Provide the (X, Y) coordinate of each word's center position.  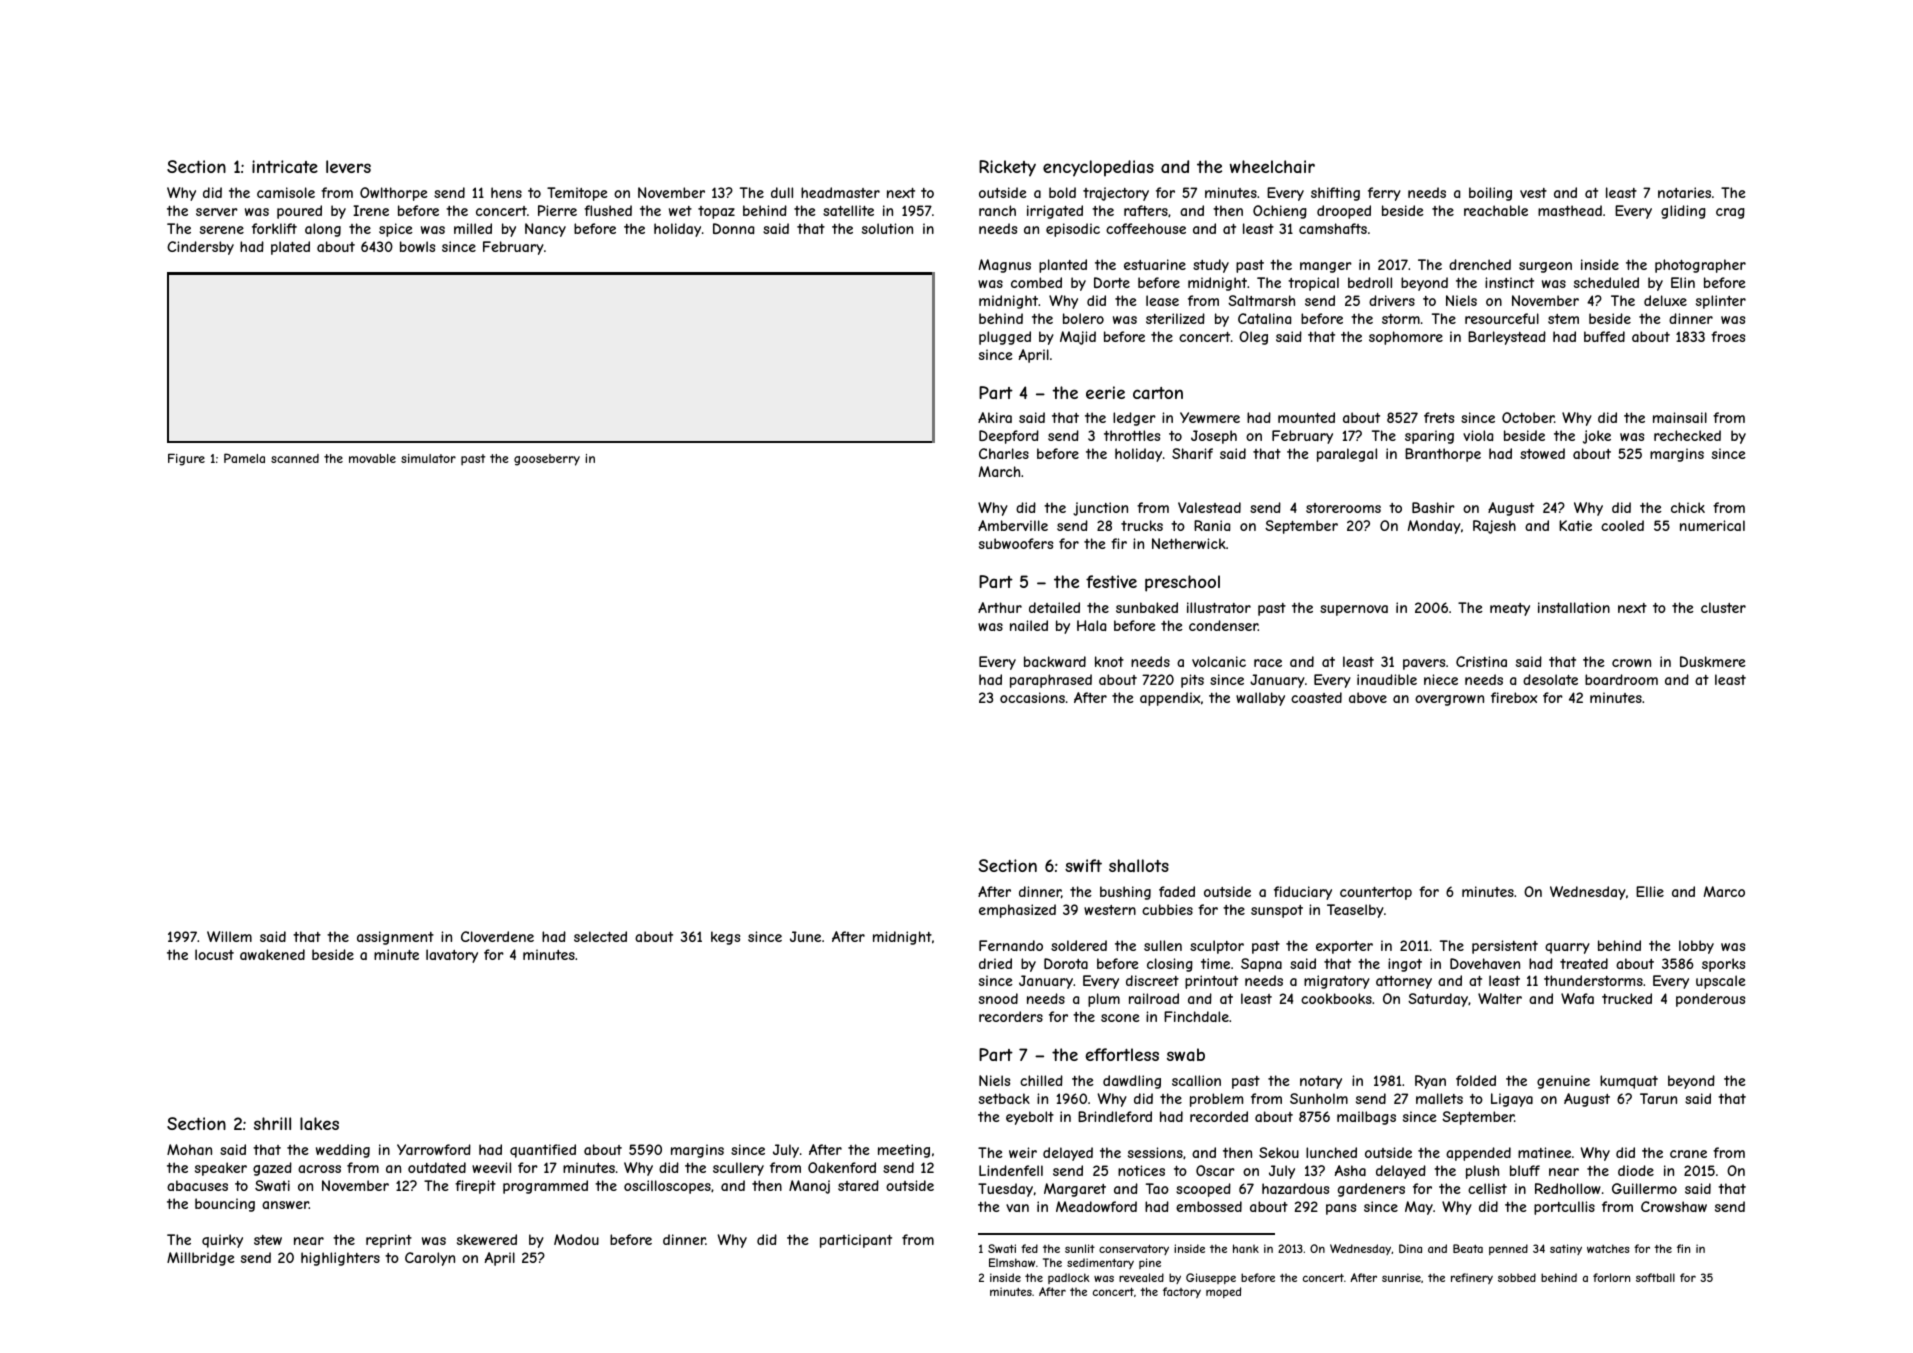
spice (396, 230)
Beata (1468, 1248)
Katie (1575, 525)
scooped (1203, 1190)
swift (1083, 865)
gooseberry (547, 460)
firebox (1514, 697)
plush (1482, 1172)
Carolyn (430, 1259)
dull (782, 192)
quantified (543, 1151)
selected (600, 936)
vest (1533, 193)
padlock (1069, 1278)
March (999, 471)
